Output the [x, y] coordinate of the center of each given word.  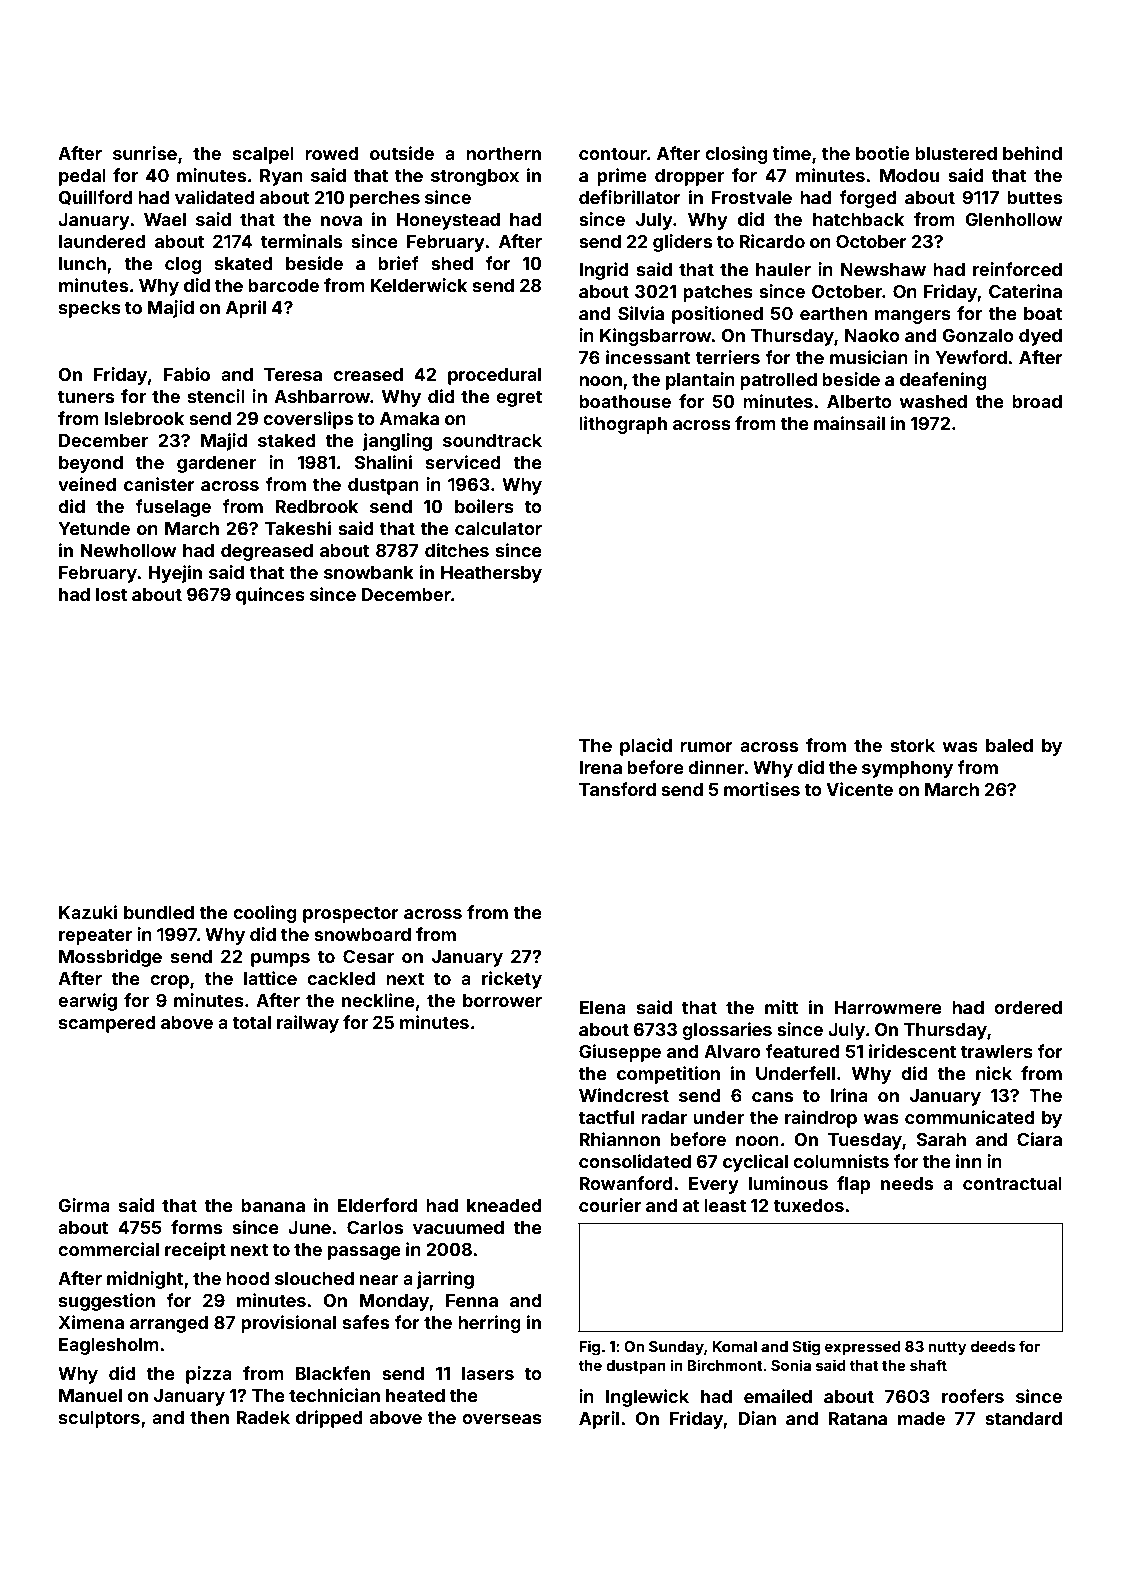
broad [1037, 401]
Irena [600, 767]
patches [718, 293]
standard [1023, 1418]
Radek [263, 1417]
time [792, 153]
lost [111, 594]
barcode [283, 285]
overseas [502, 1419]
